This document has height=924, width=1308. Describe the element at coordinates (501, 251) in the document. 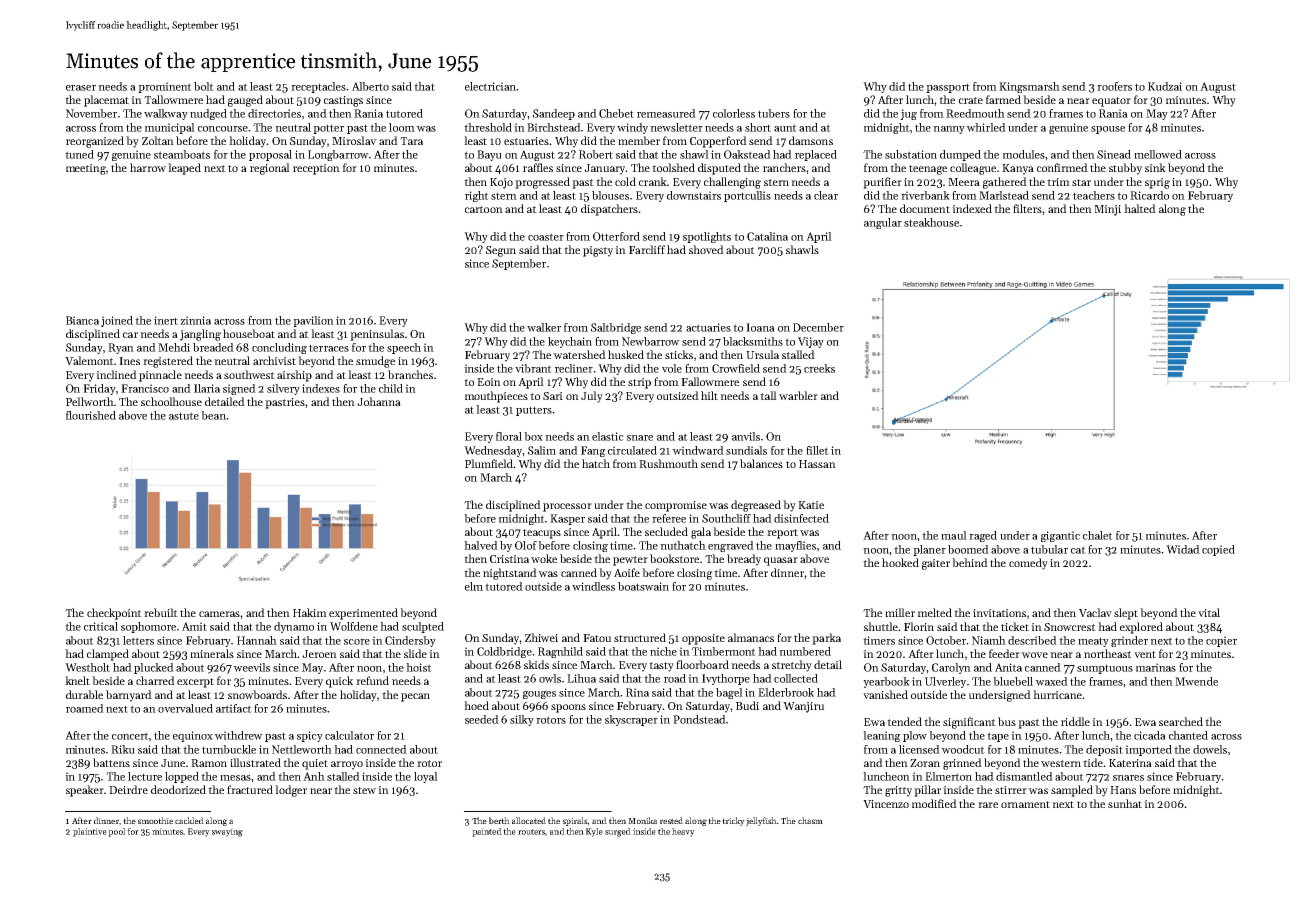

I see `Segun` at that location.
